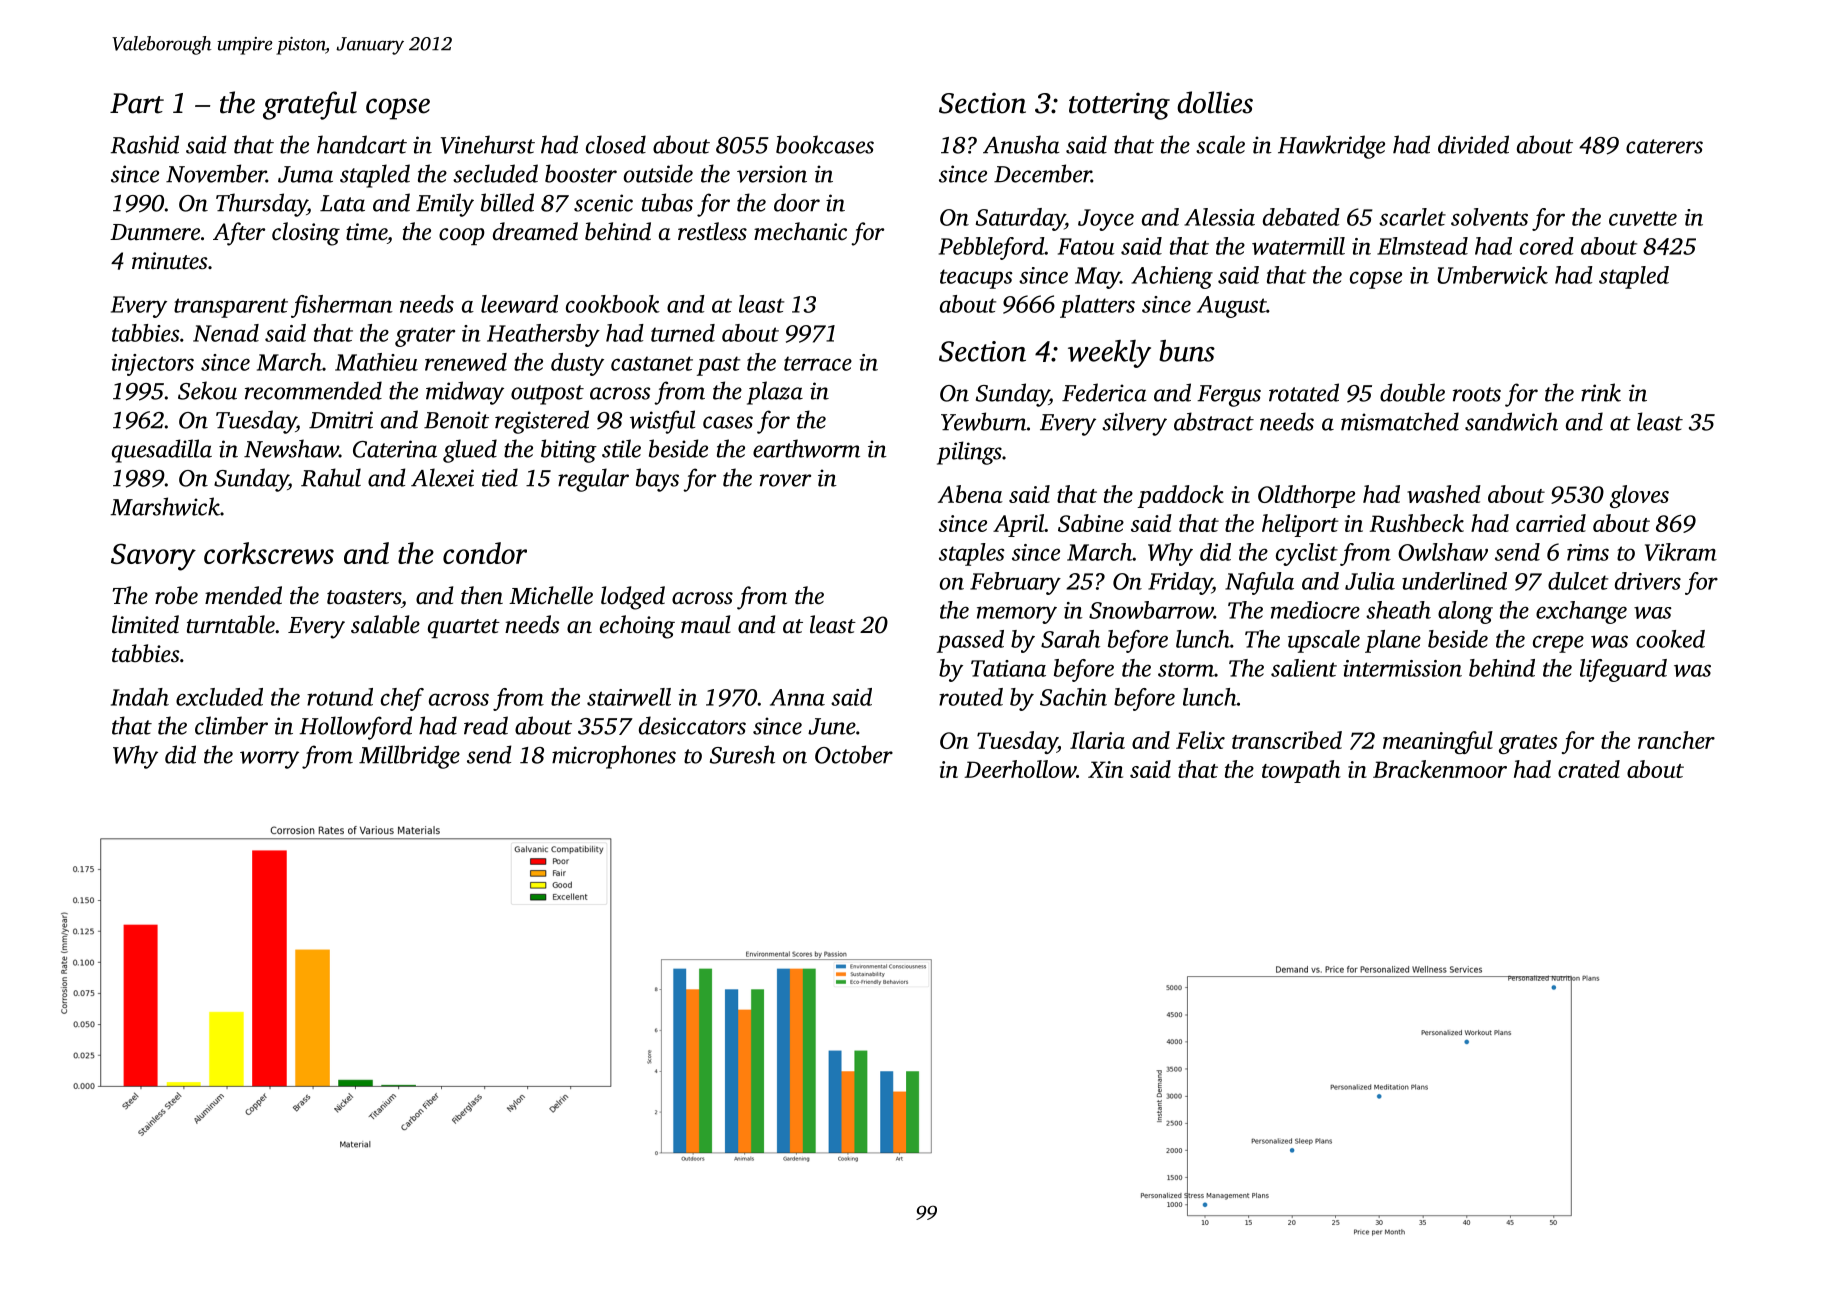 This document has height=1295, width=1831. I want to click on Sekou, so click(207, 390).
